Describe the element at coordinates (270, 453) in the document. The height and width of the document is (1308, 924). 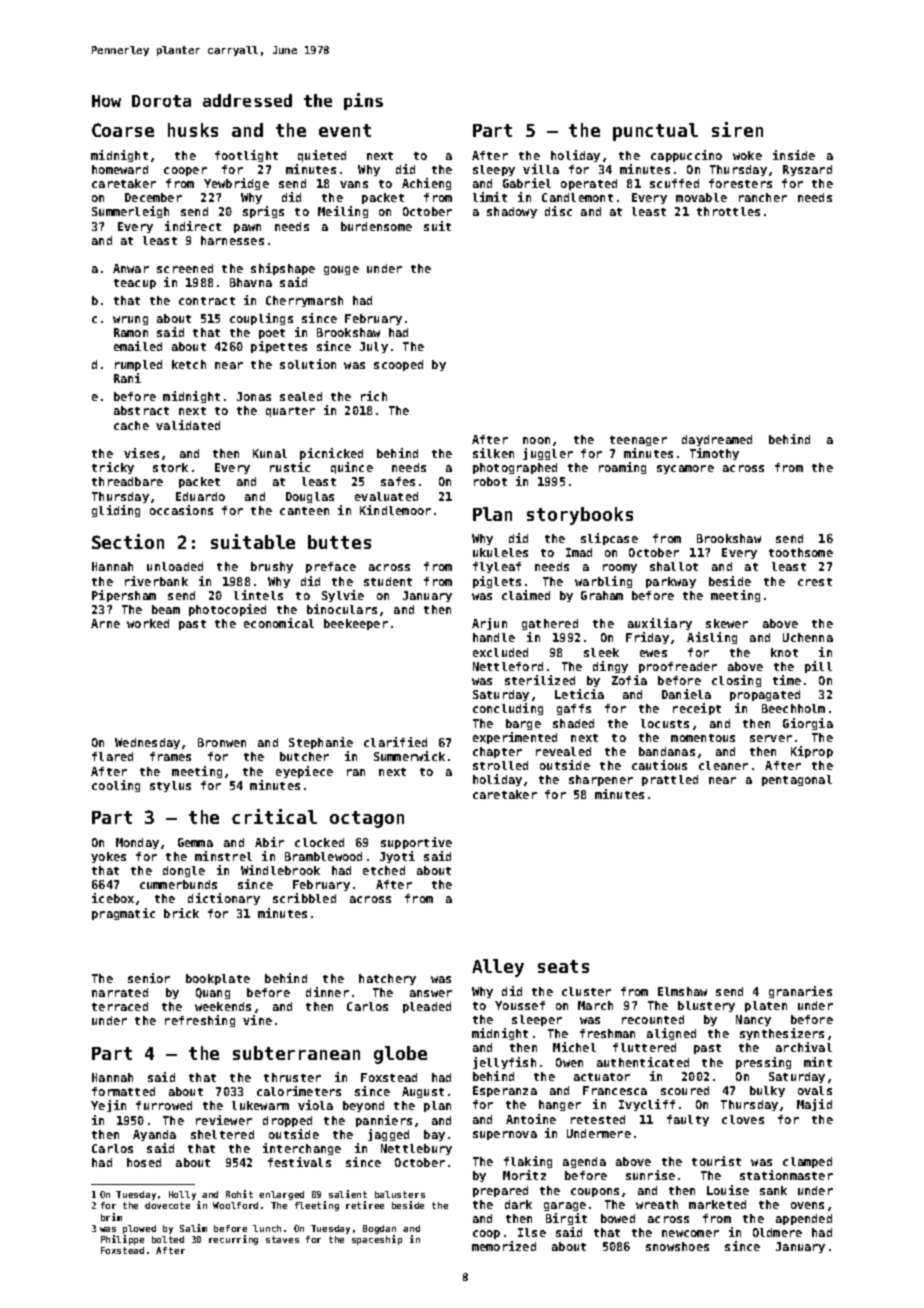
I see `Kunal` at that location.
